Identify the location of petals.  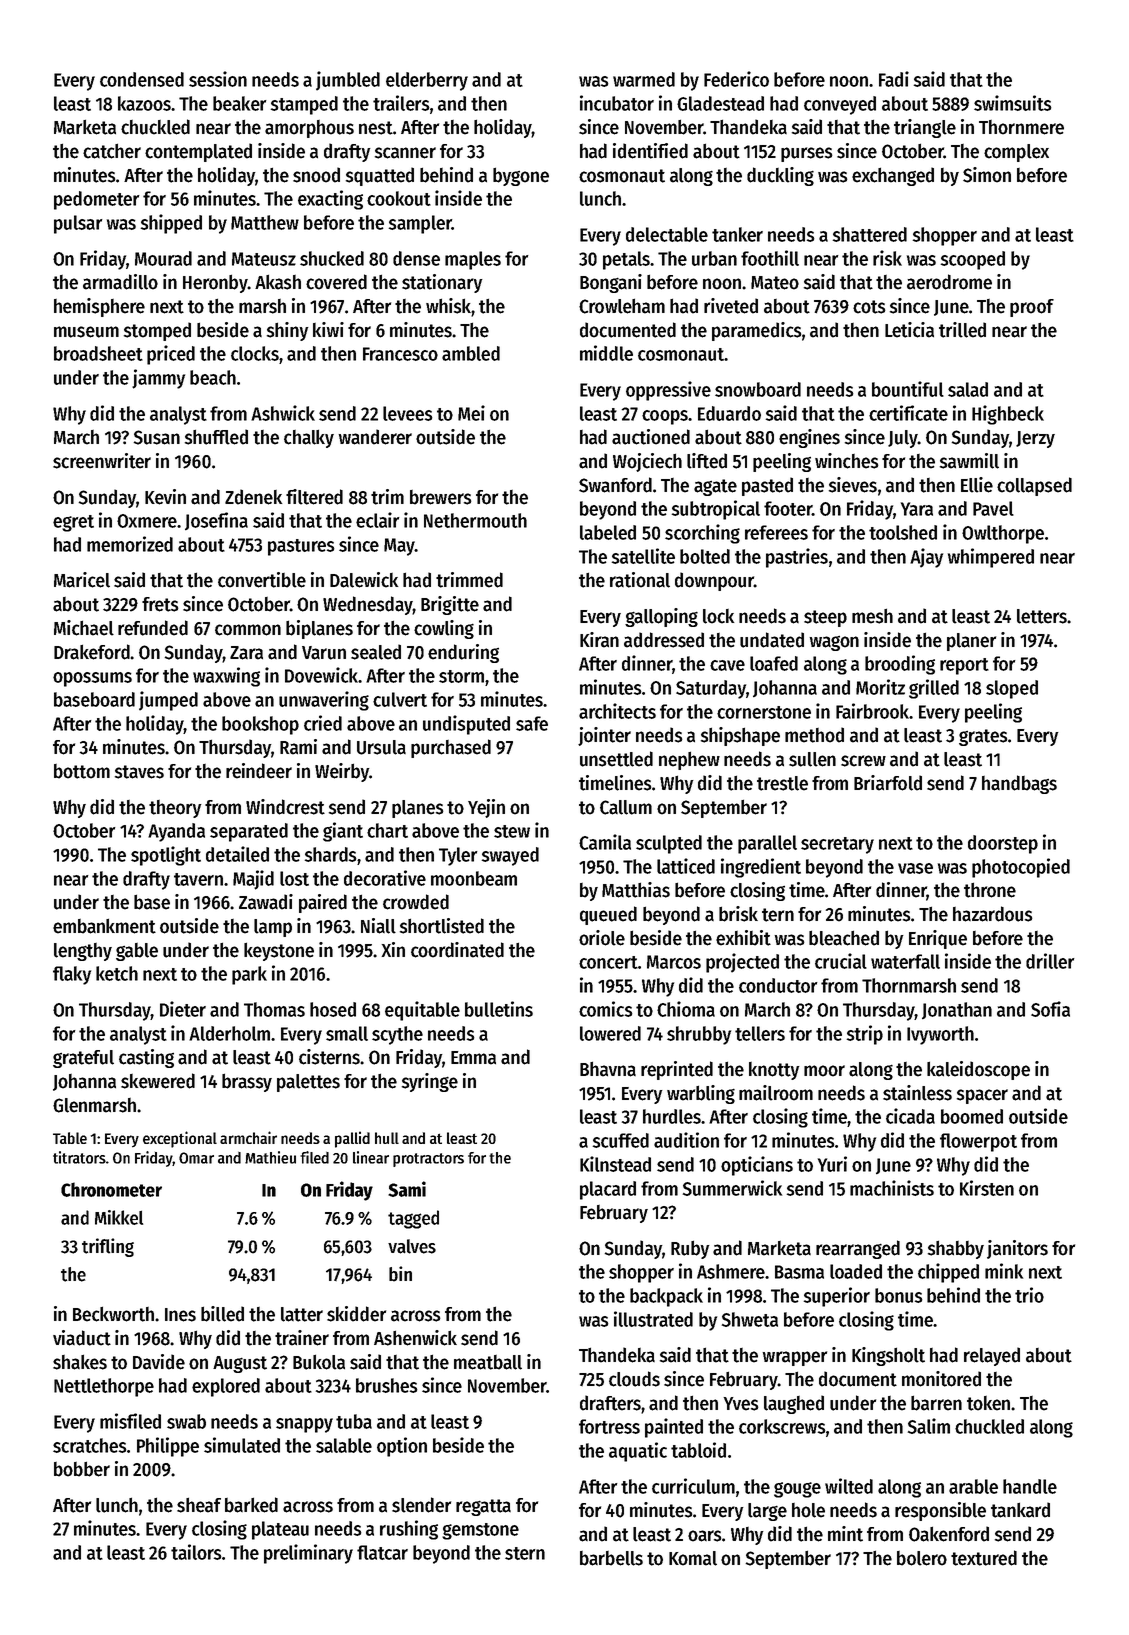
(627, 260).
